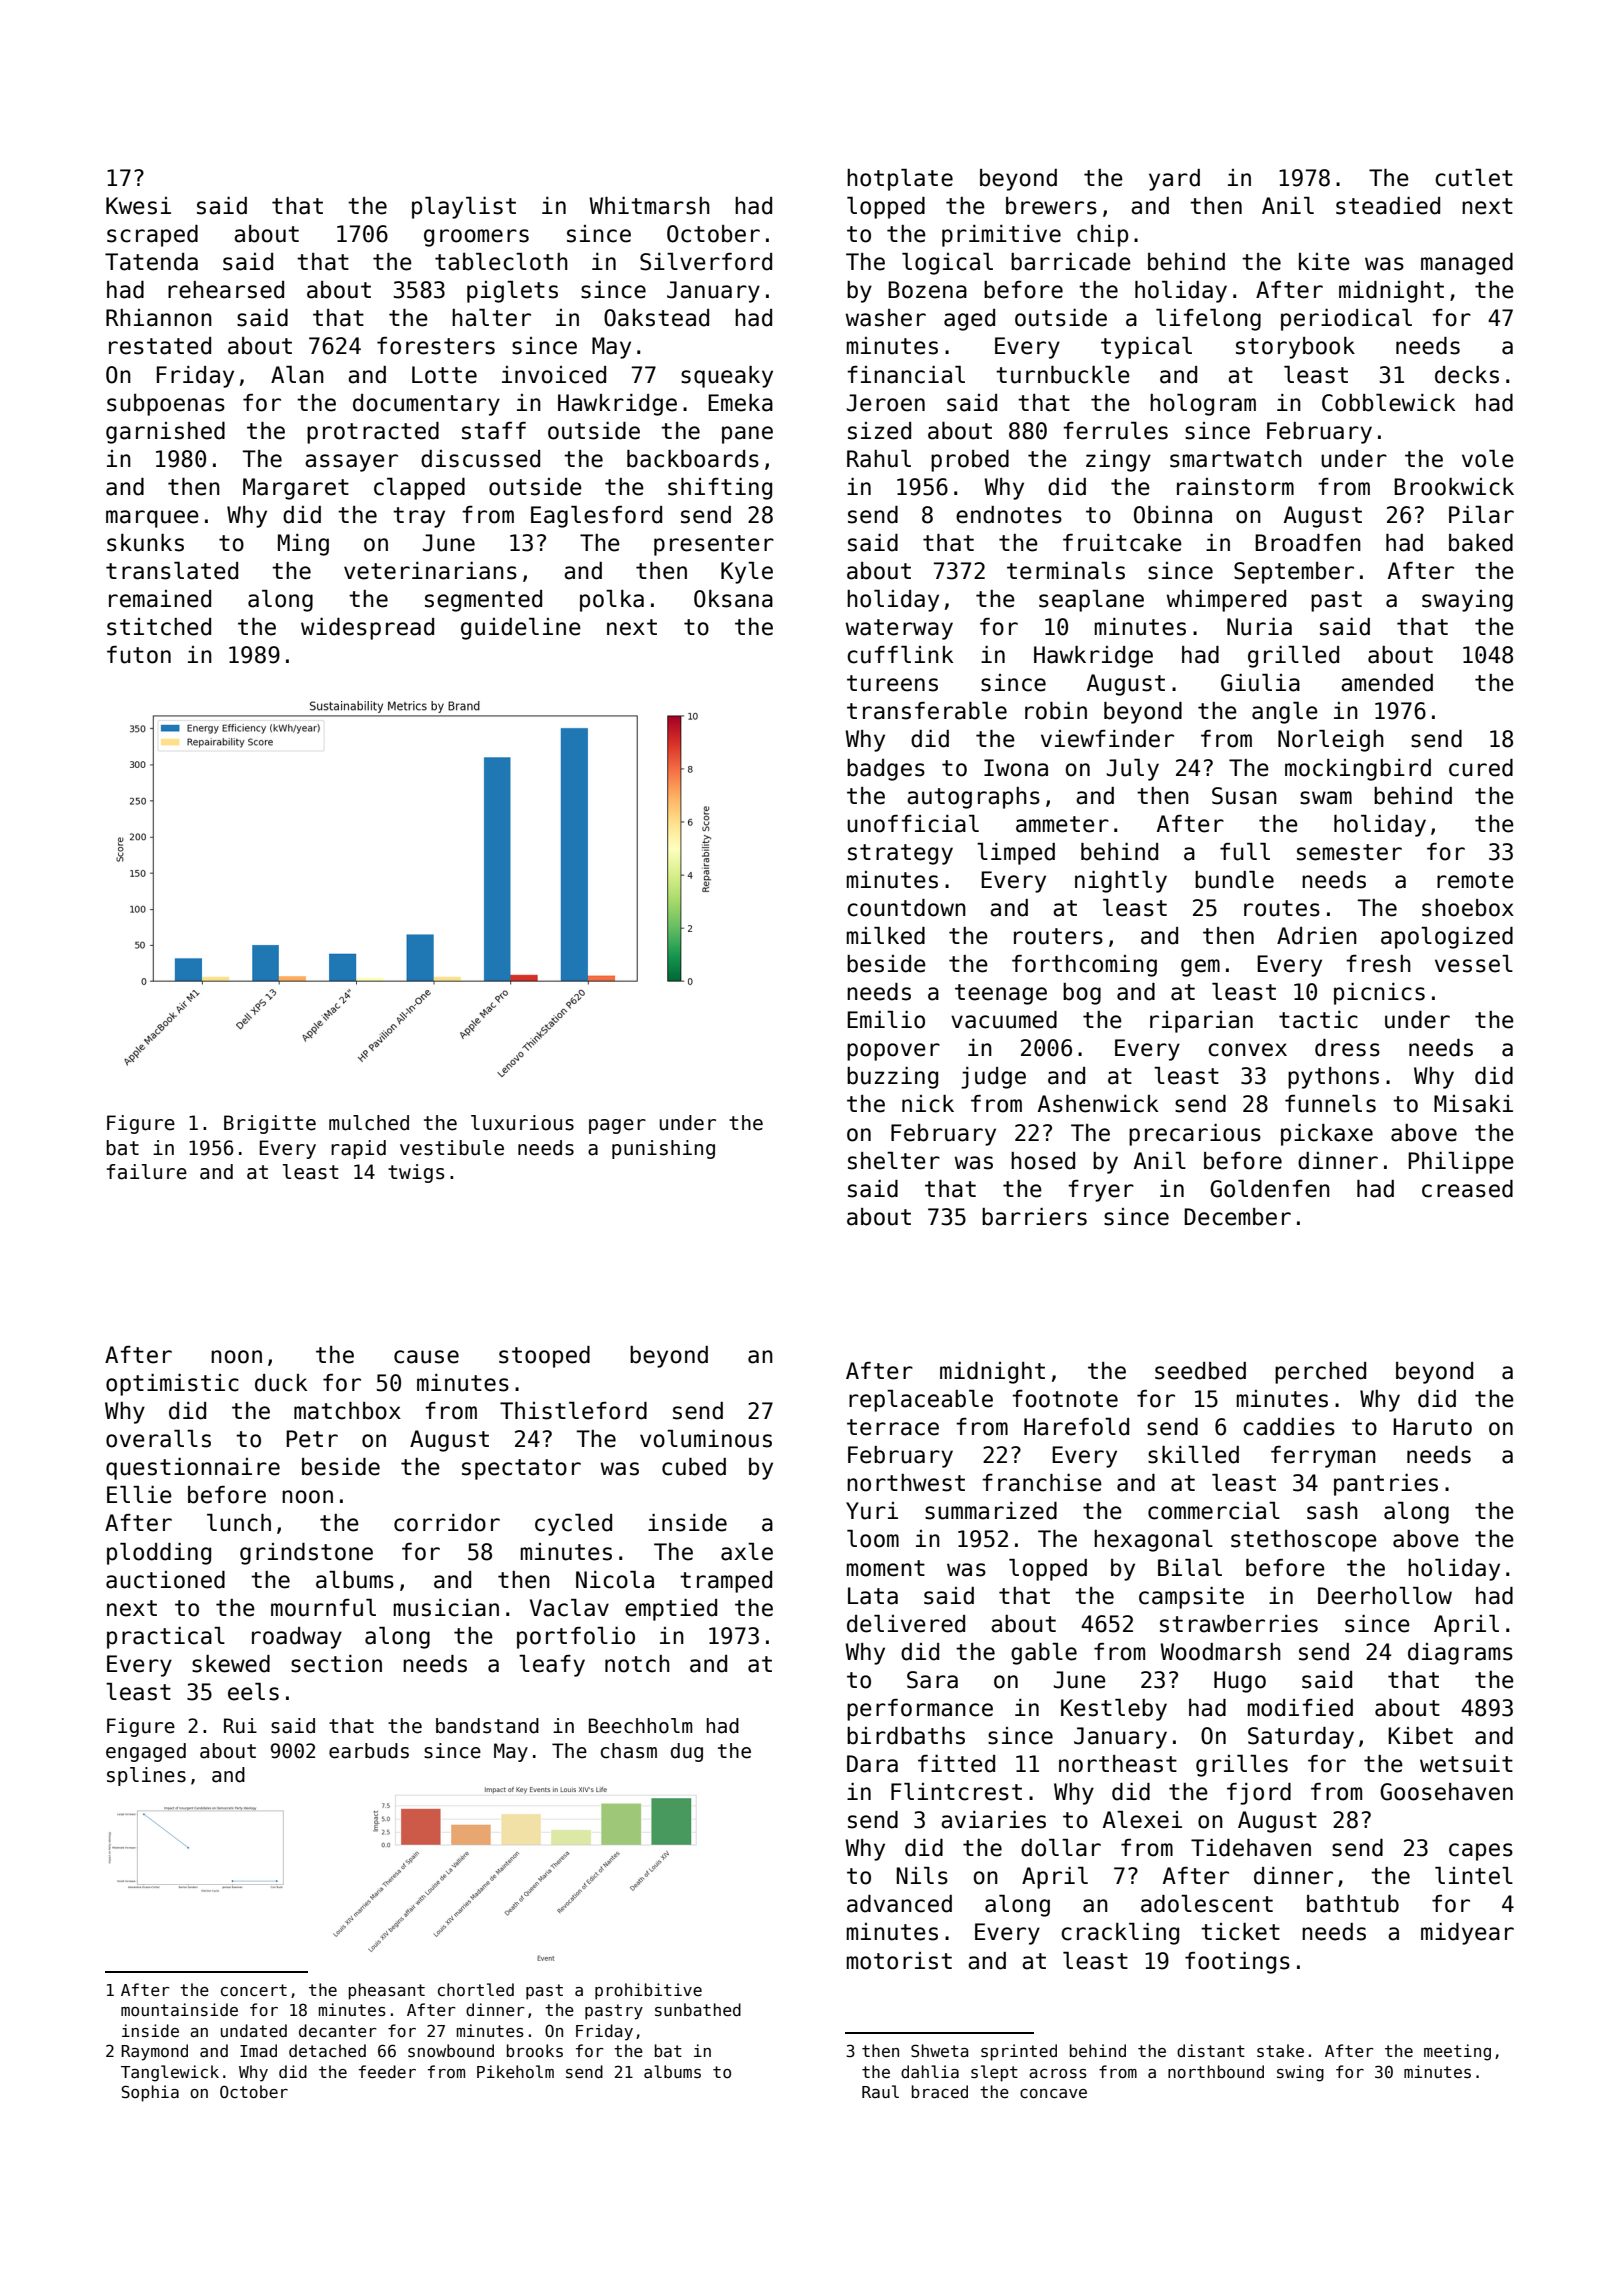  Describe the element at coordinates (879, 459) in the image. I see `Rahul` at that location.
